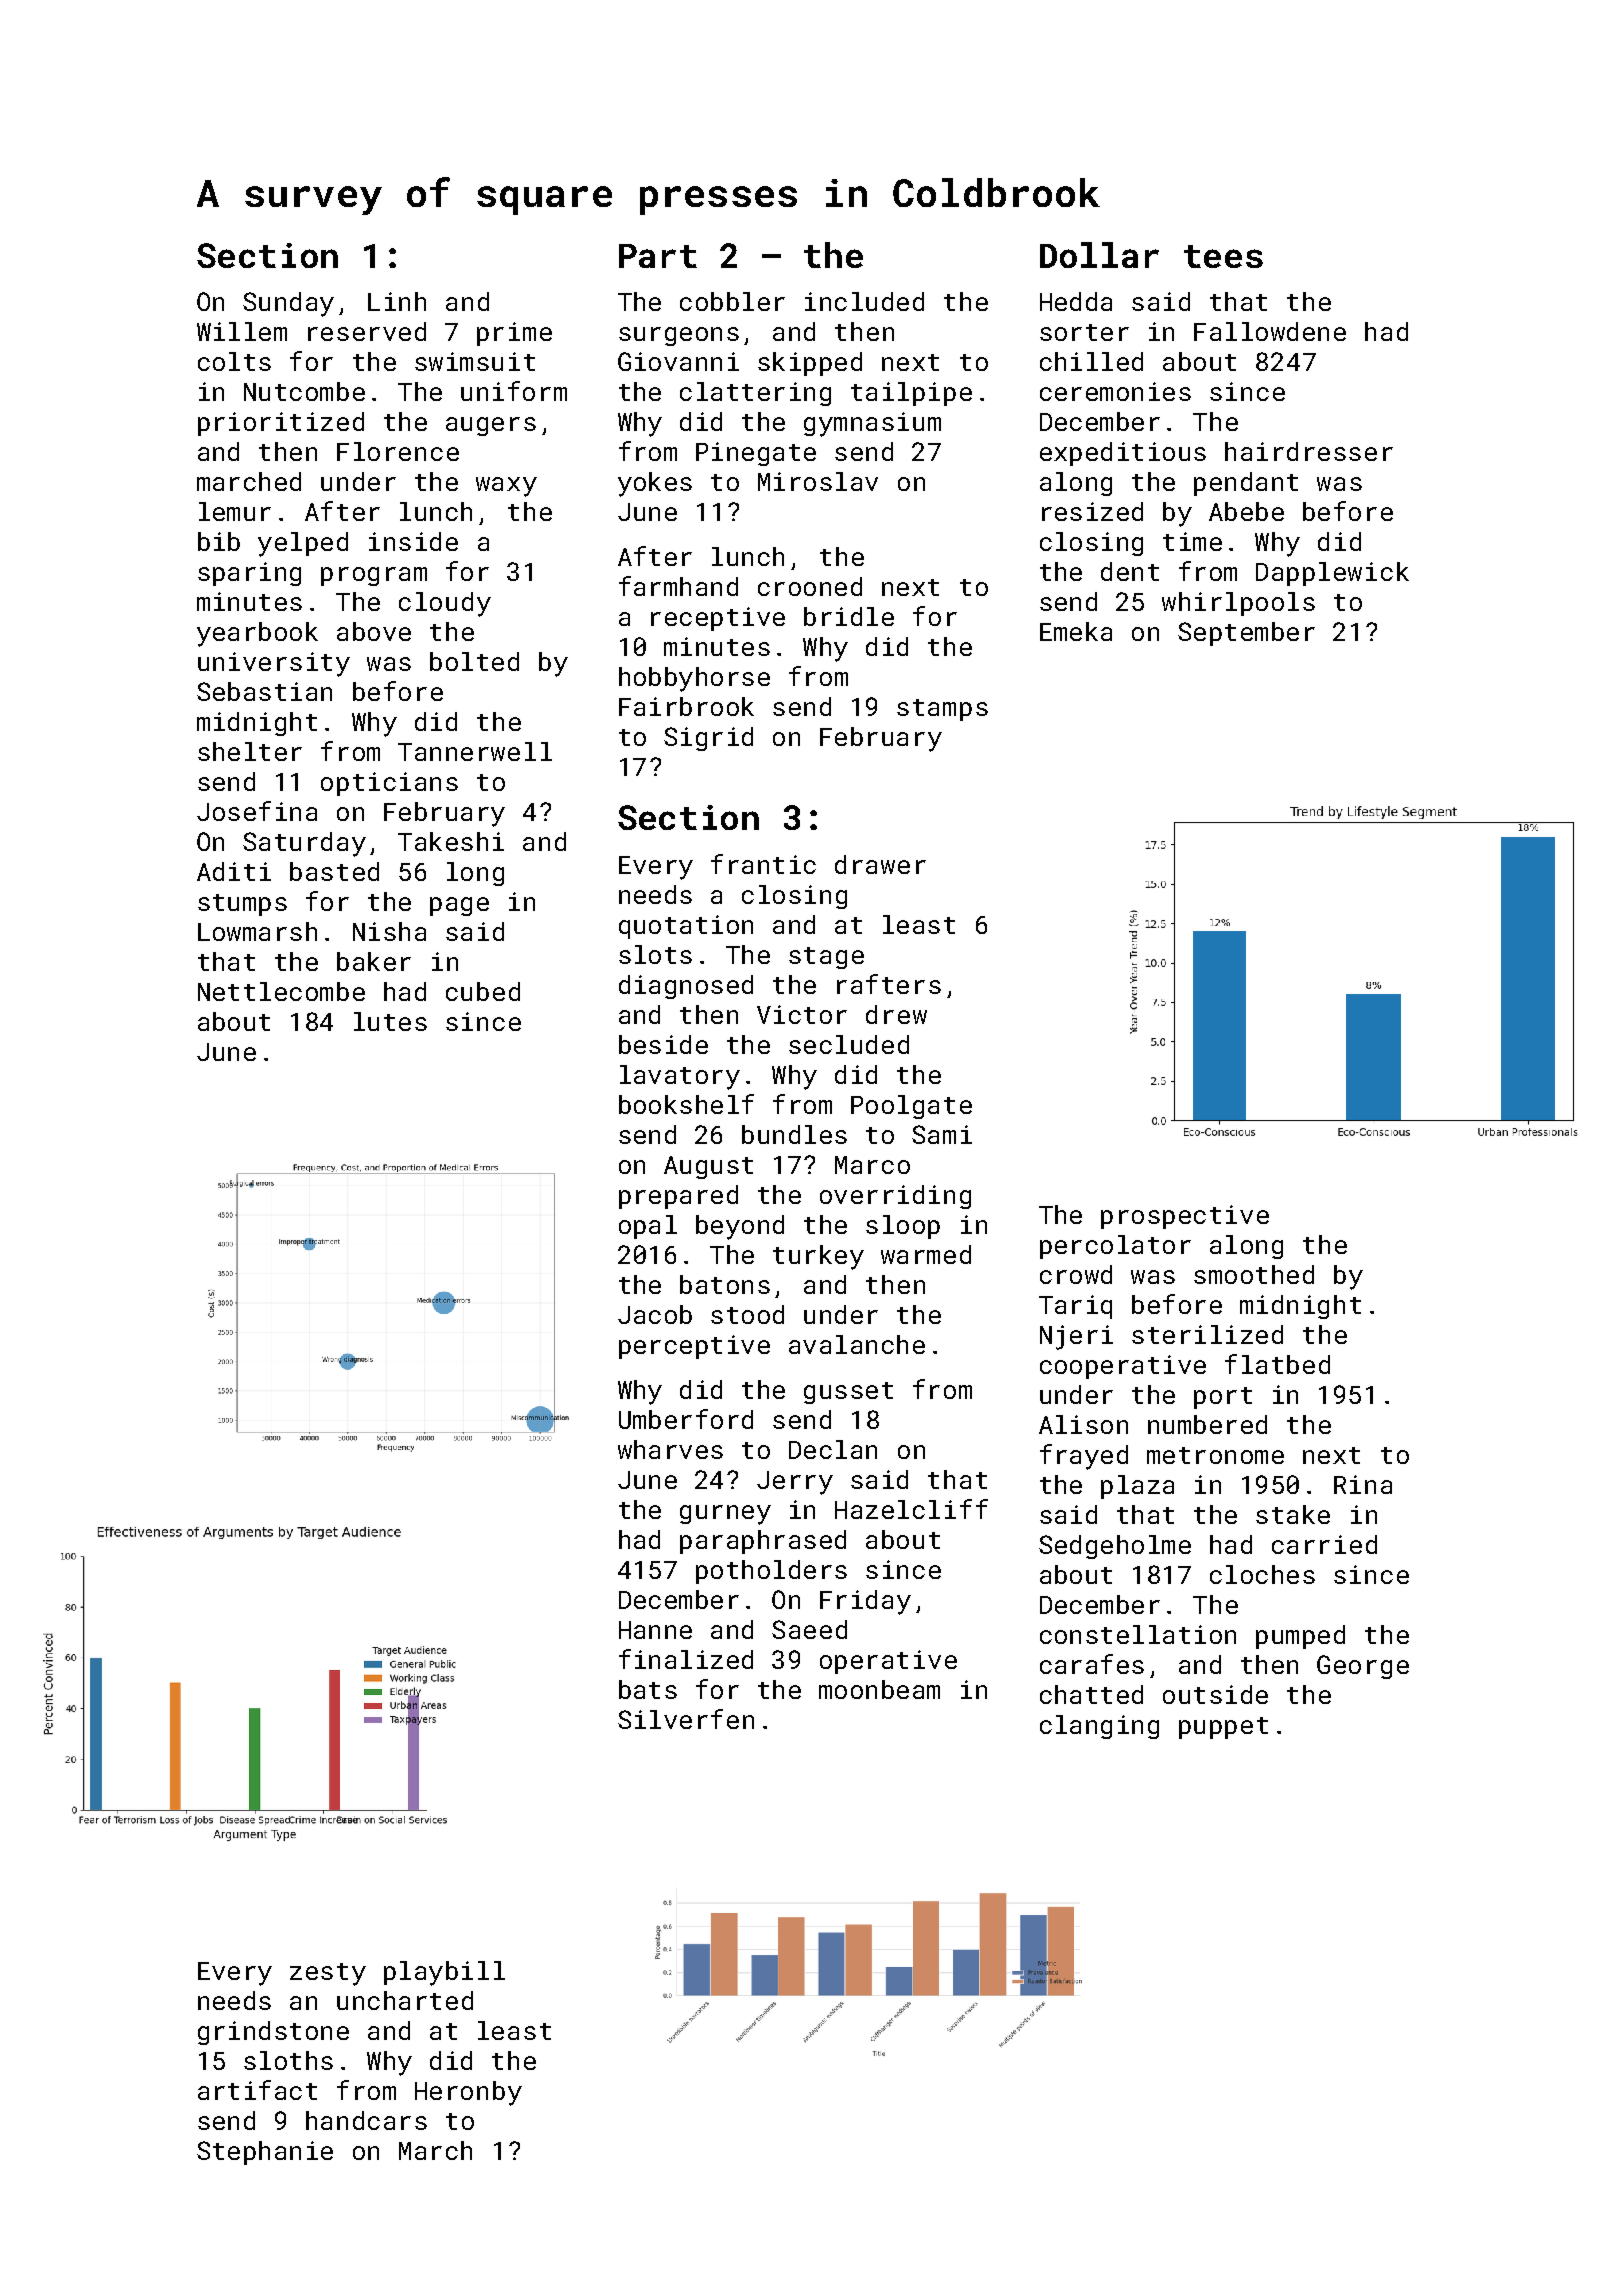 This screenshot has height=2292, width=1620. What do you see at coordinates (265, 2153) in the screenshot?
I see `Stephanie` at bounding box center [265, 2153].
